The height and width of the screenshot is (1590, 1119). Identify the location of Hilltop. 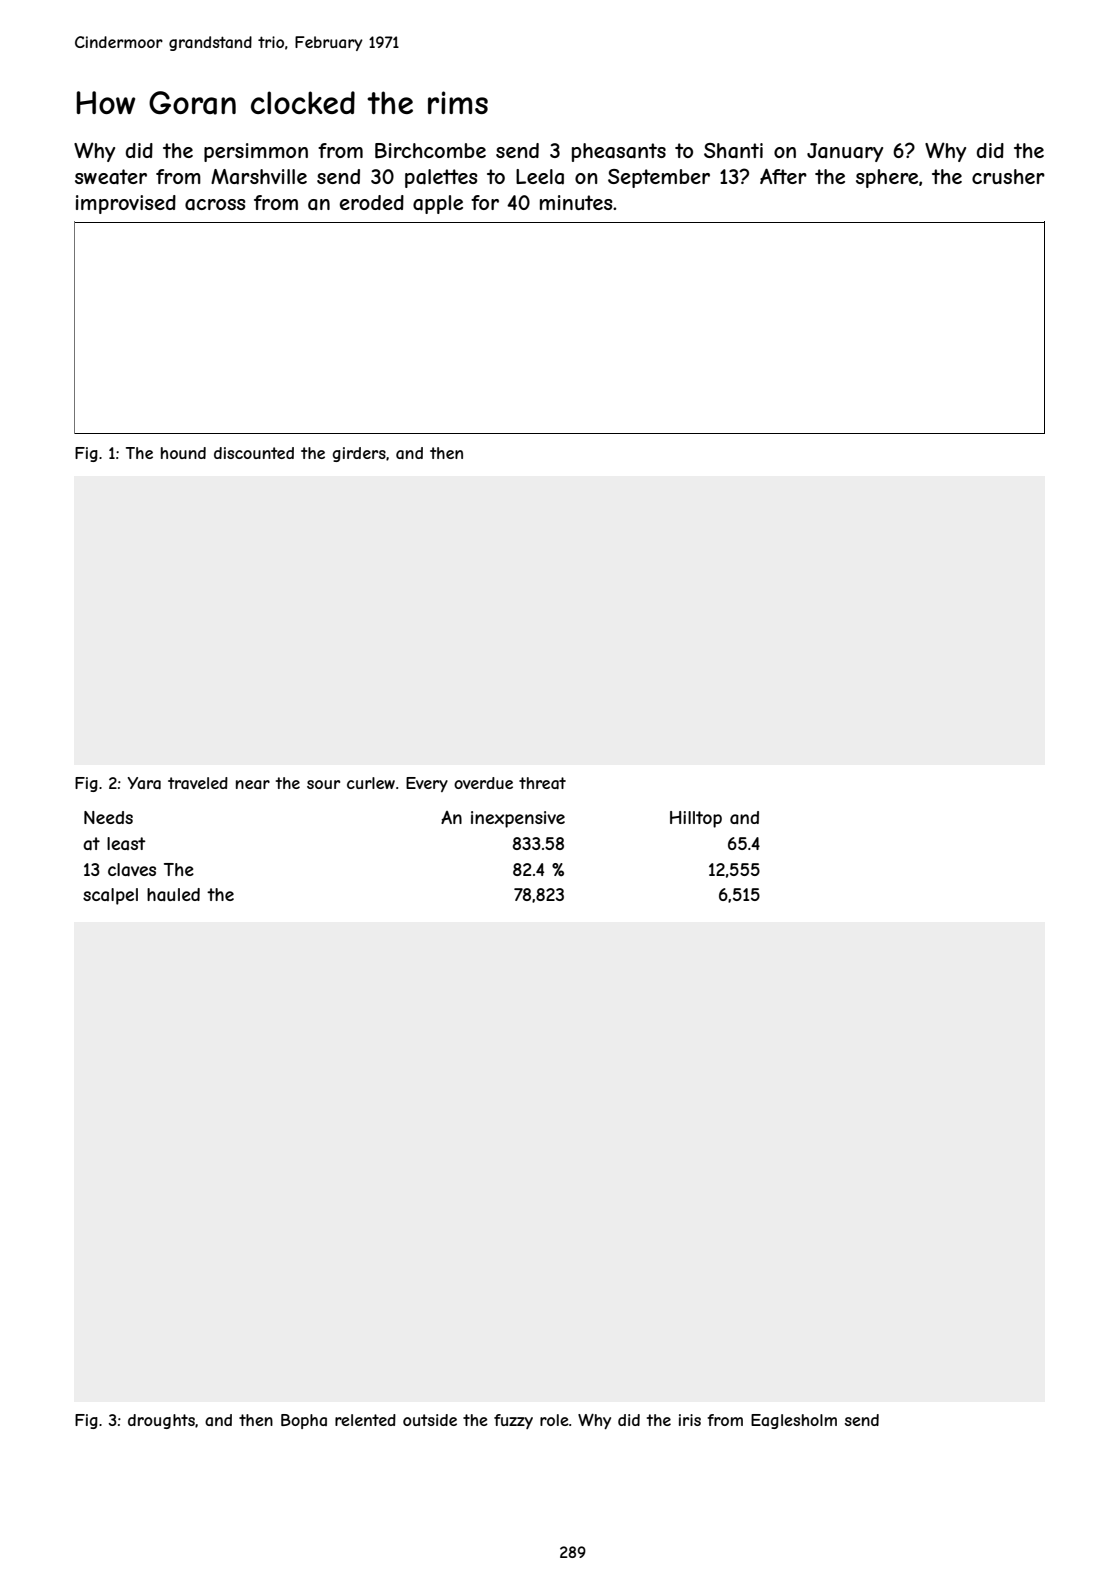
(696, 819).
